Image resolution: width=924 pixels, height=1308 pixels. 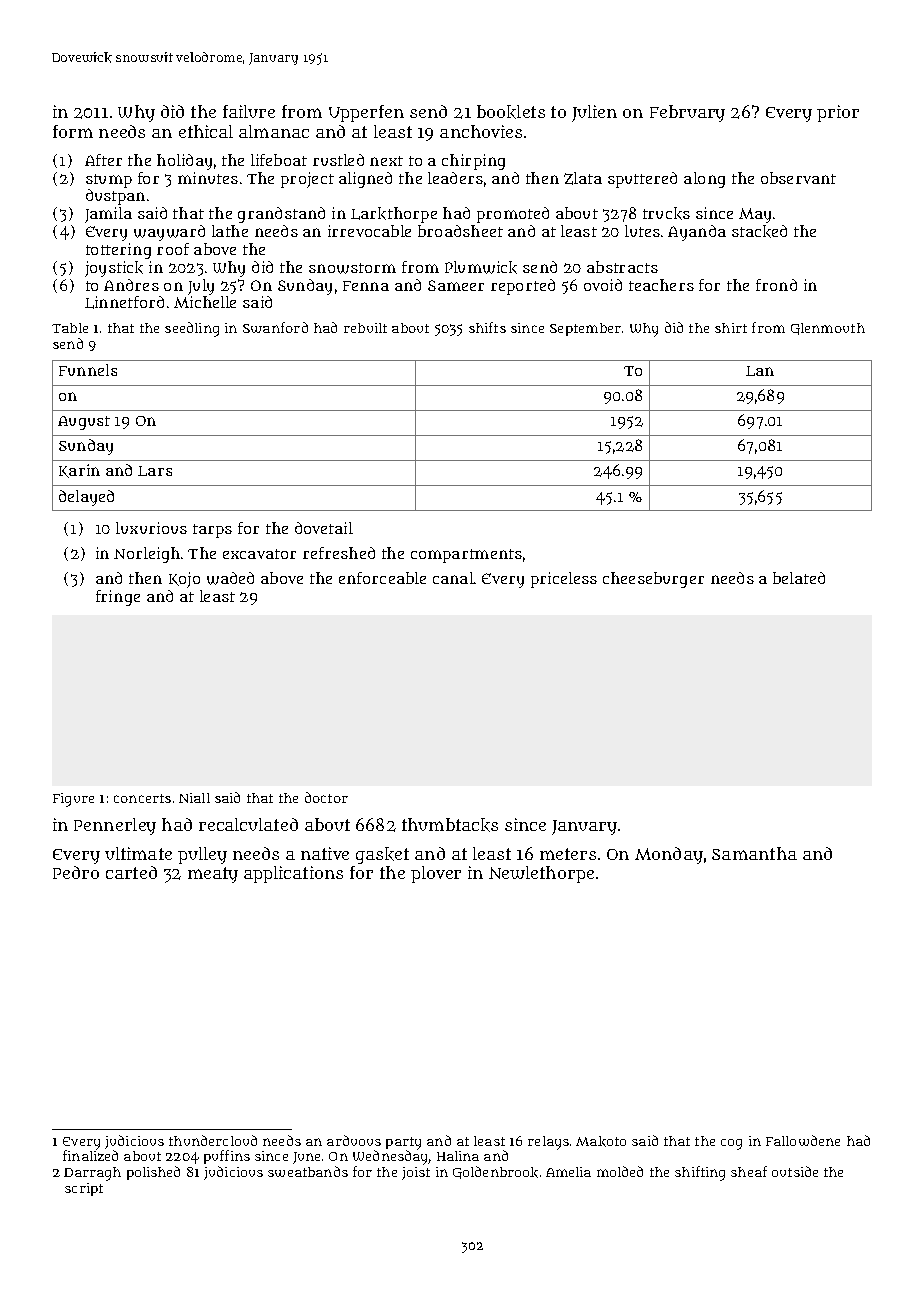 I want to click on polished, so click(x=153, y=1173).
